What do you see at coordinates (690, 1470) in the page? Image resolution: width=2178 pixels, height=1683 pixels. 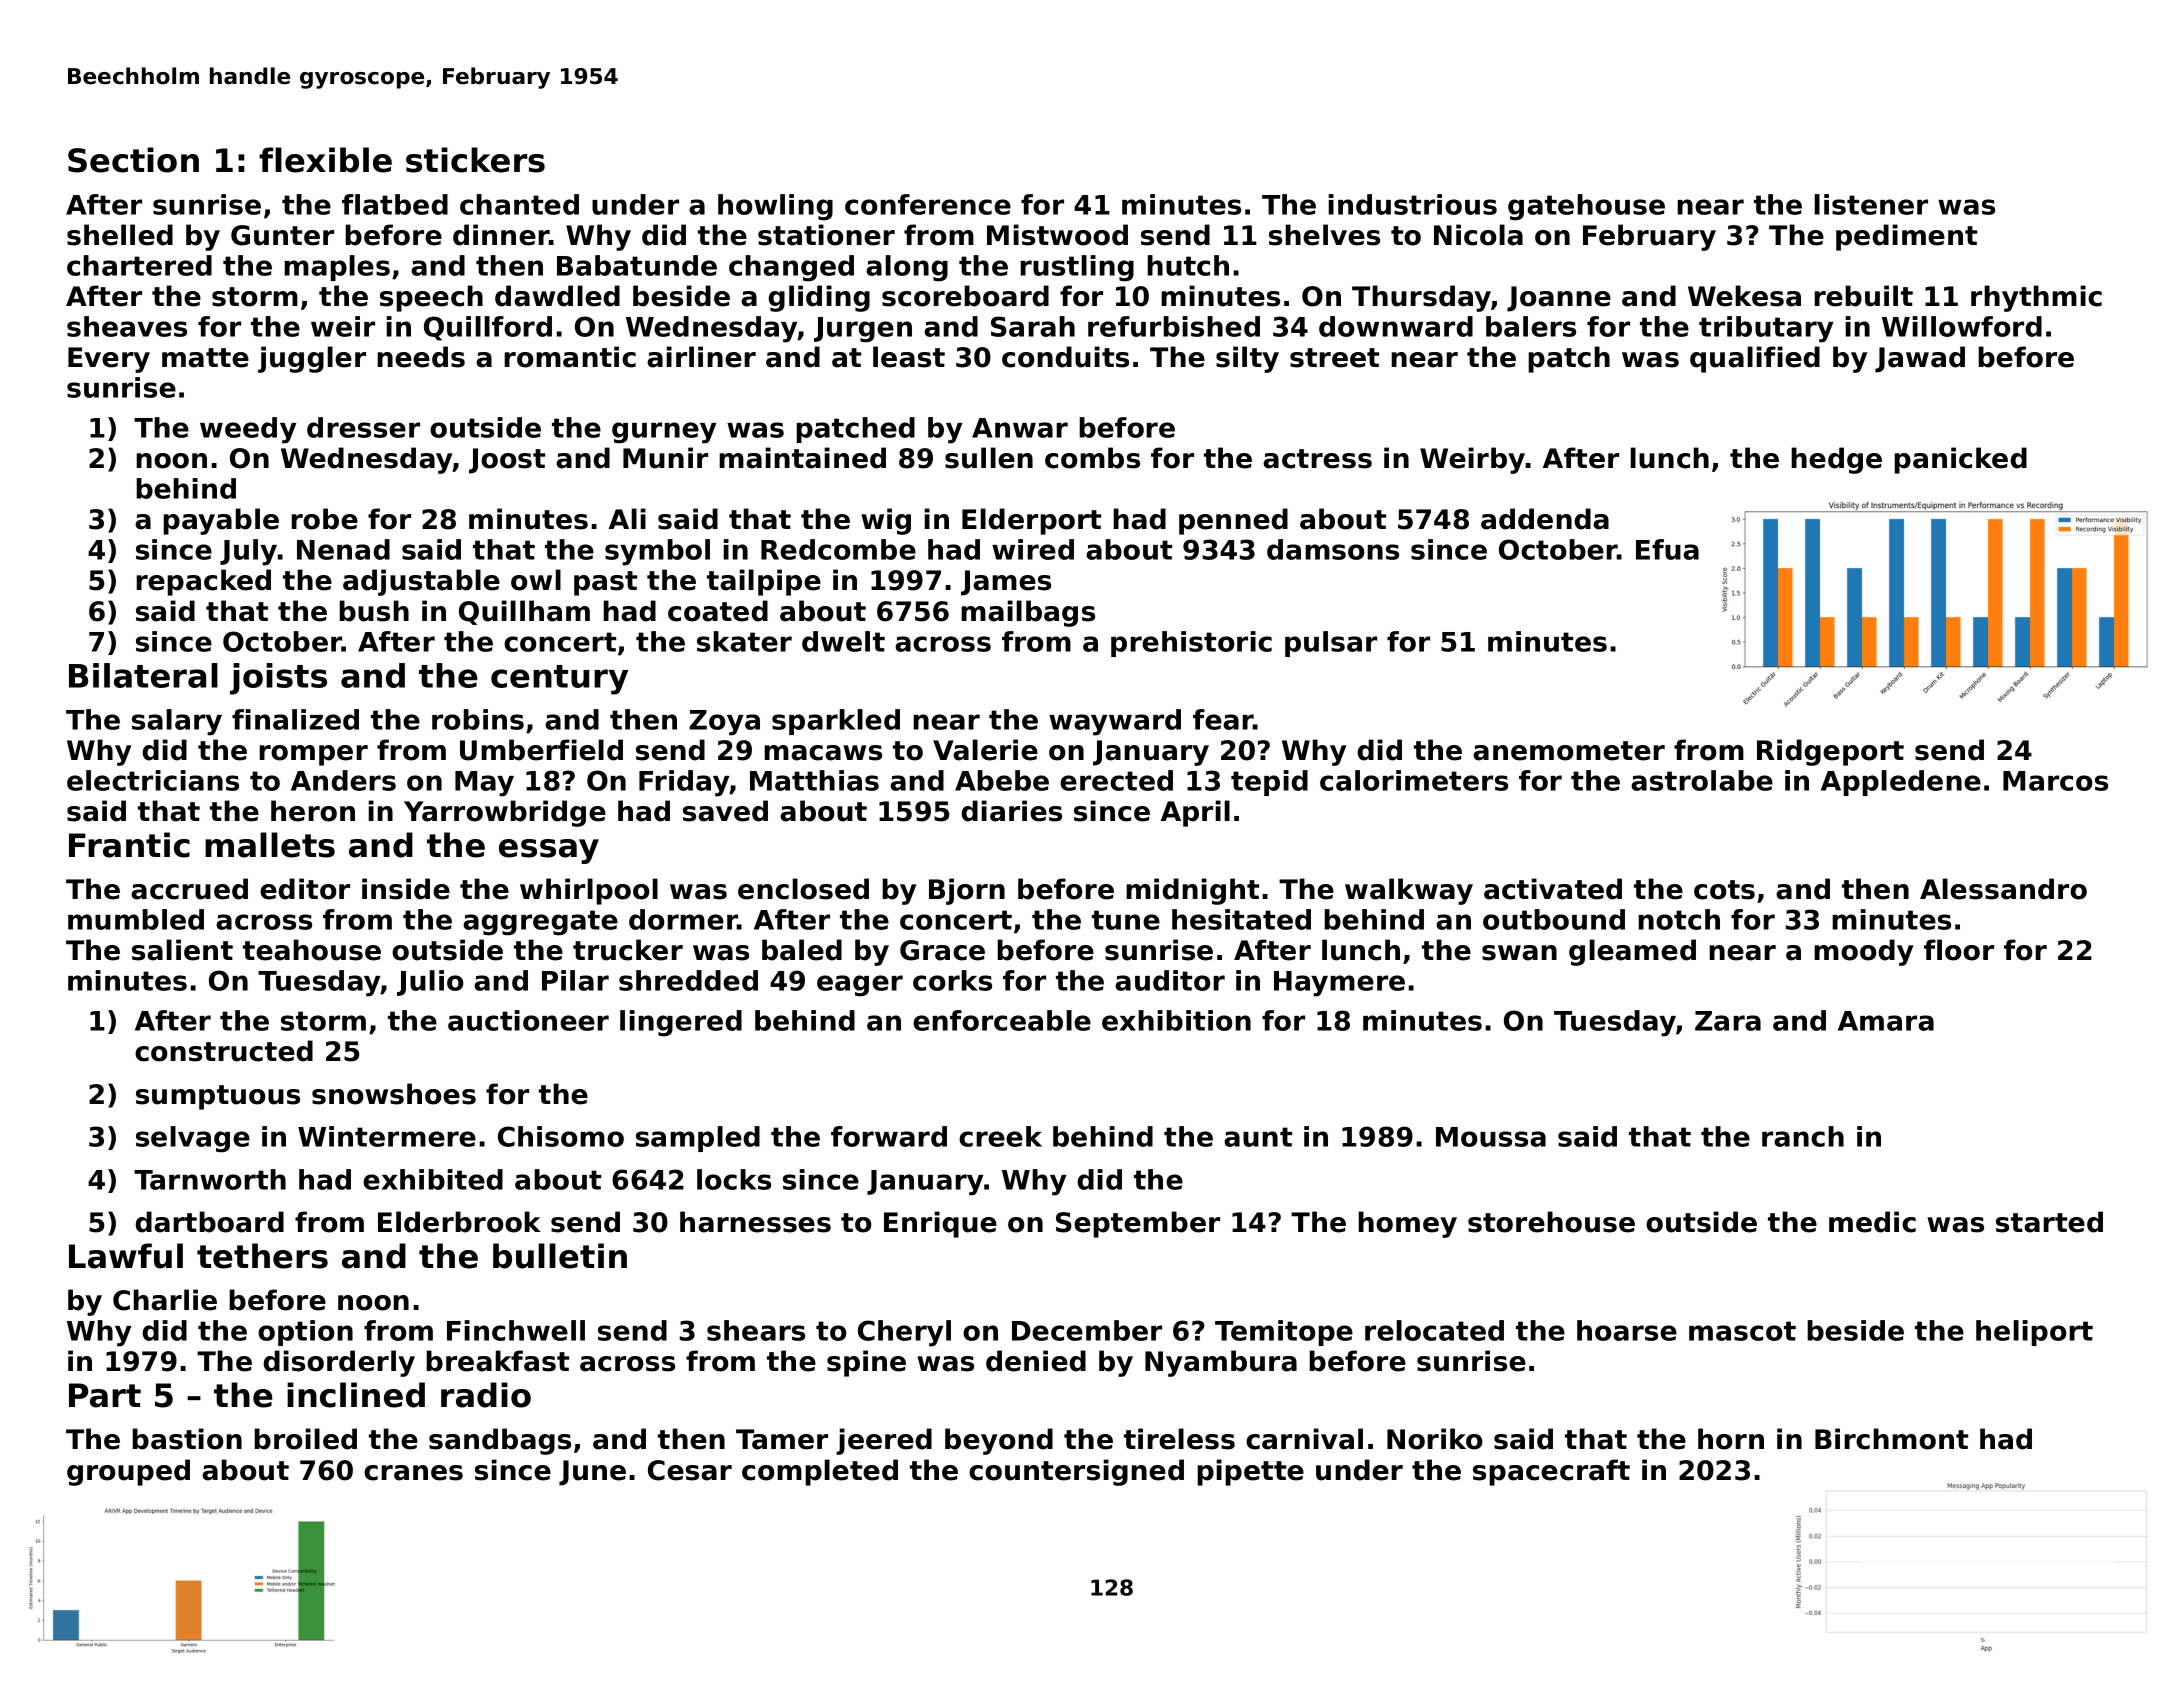 I see `Cesar` at bounding box center [690, 1470].
